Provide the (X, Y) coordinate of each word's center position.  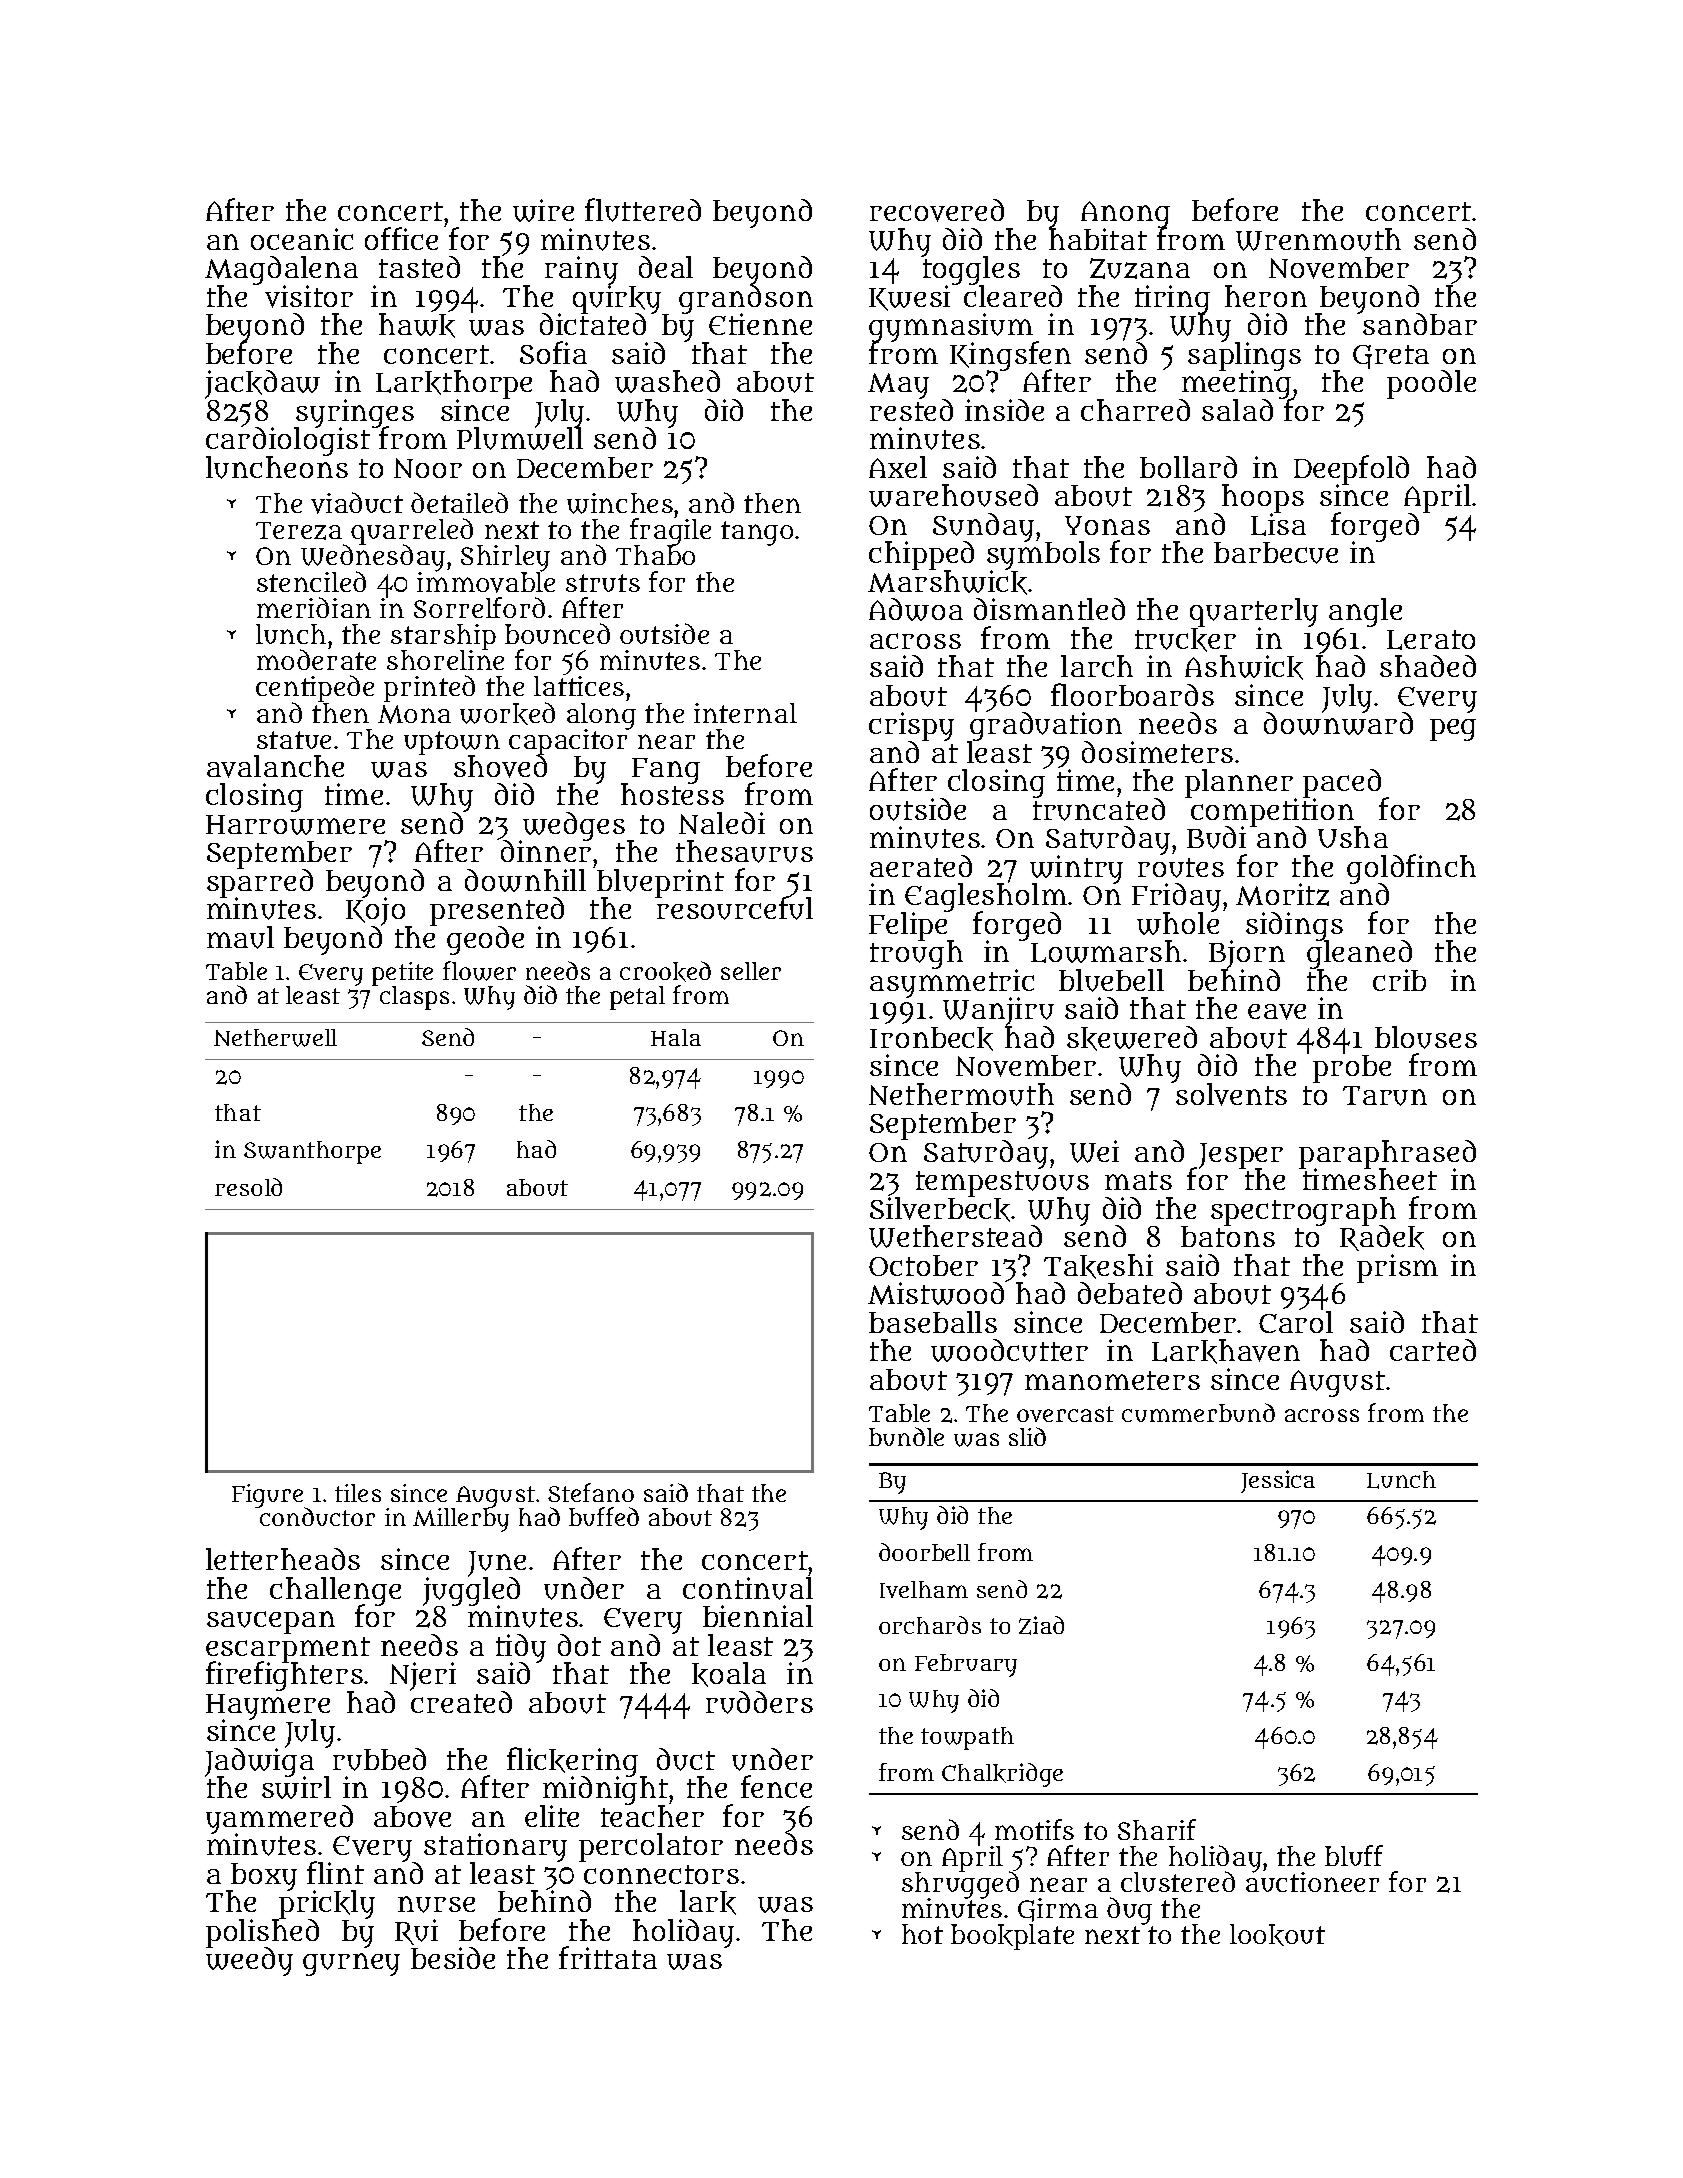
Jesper (1241, 1156)
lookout (1277, 1935)
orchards (930, 1625)
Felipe (909, 927)
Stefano (591, 1492)
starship (443, 637)
